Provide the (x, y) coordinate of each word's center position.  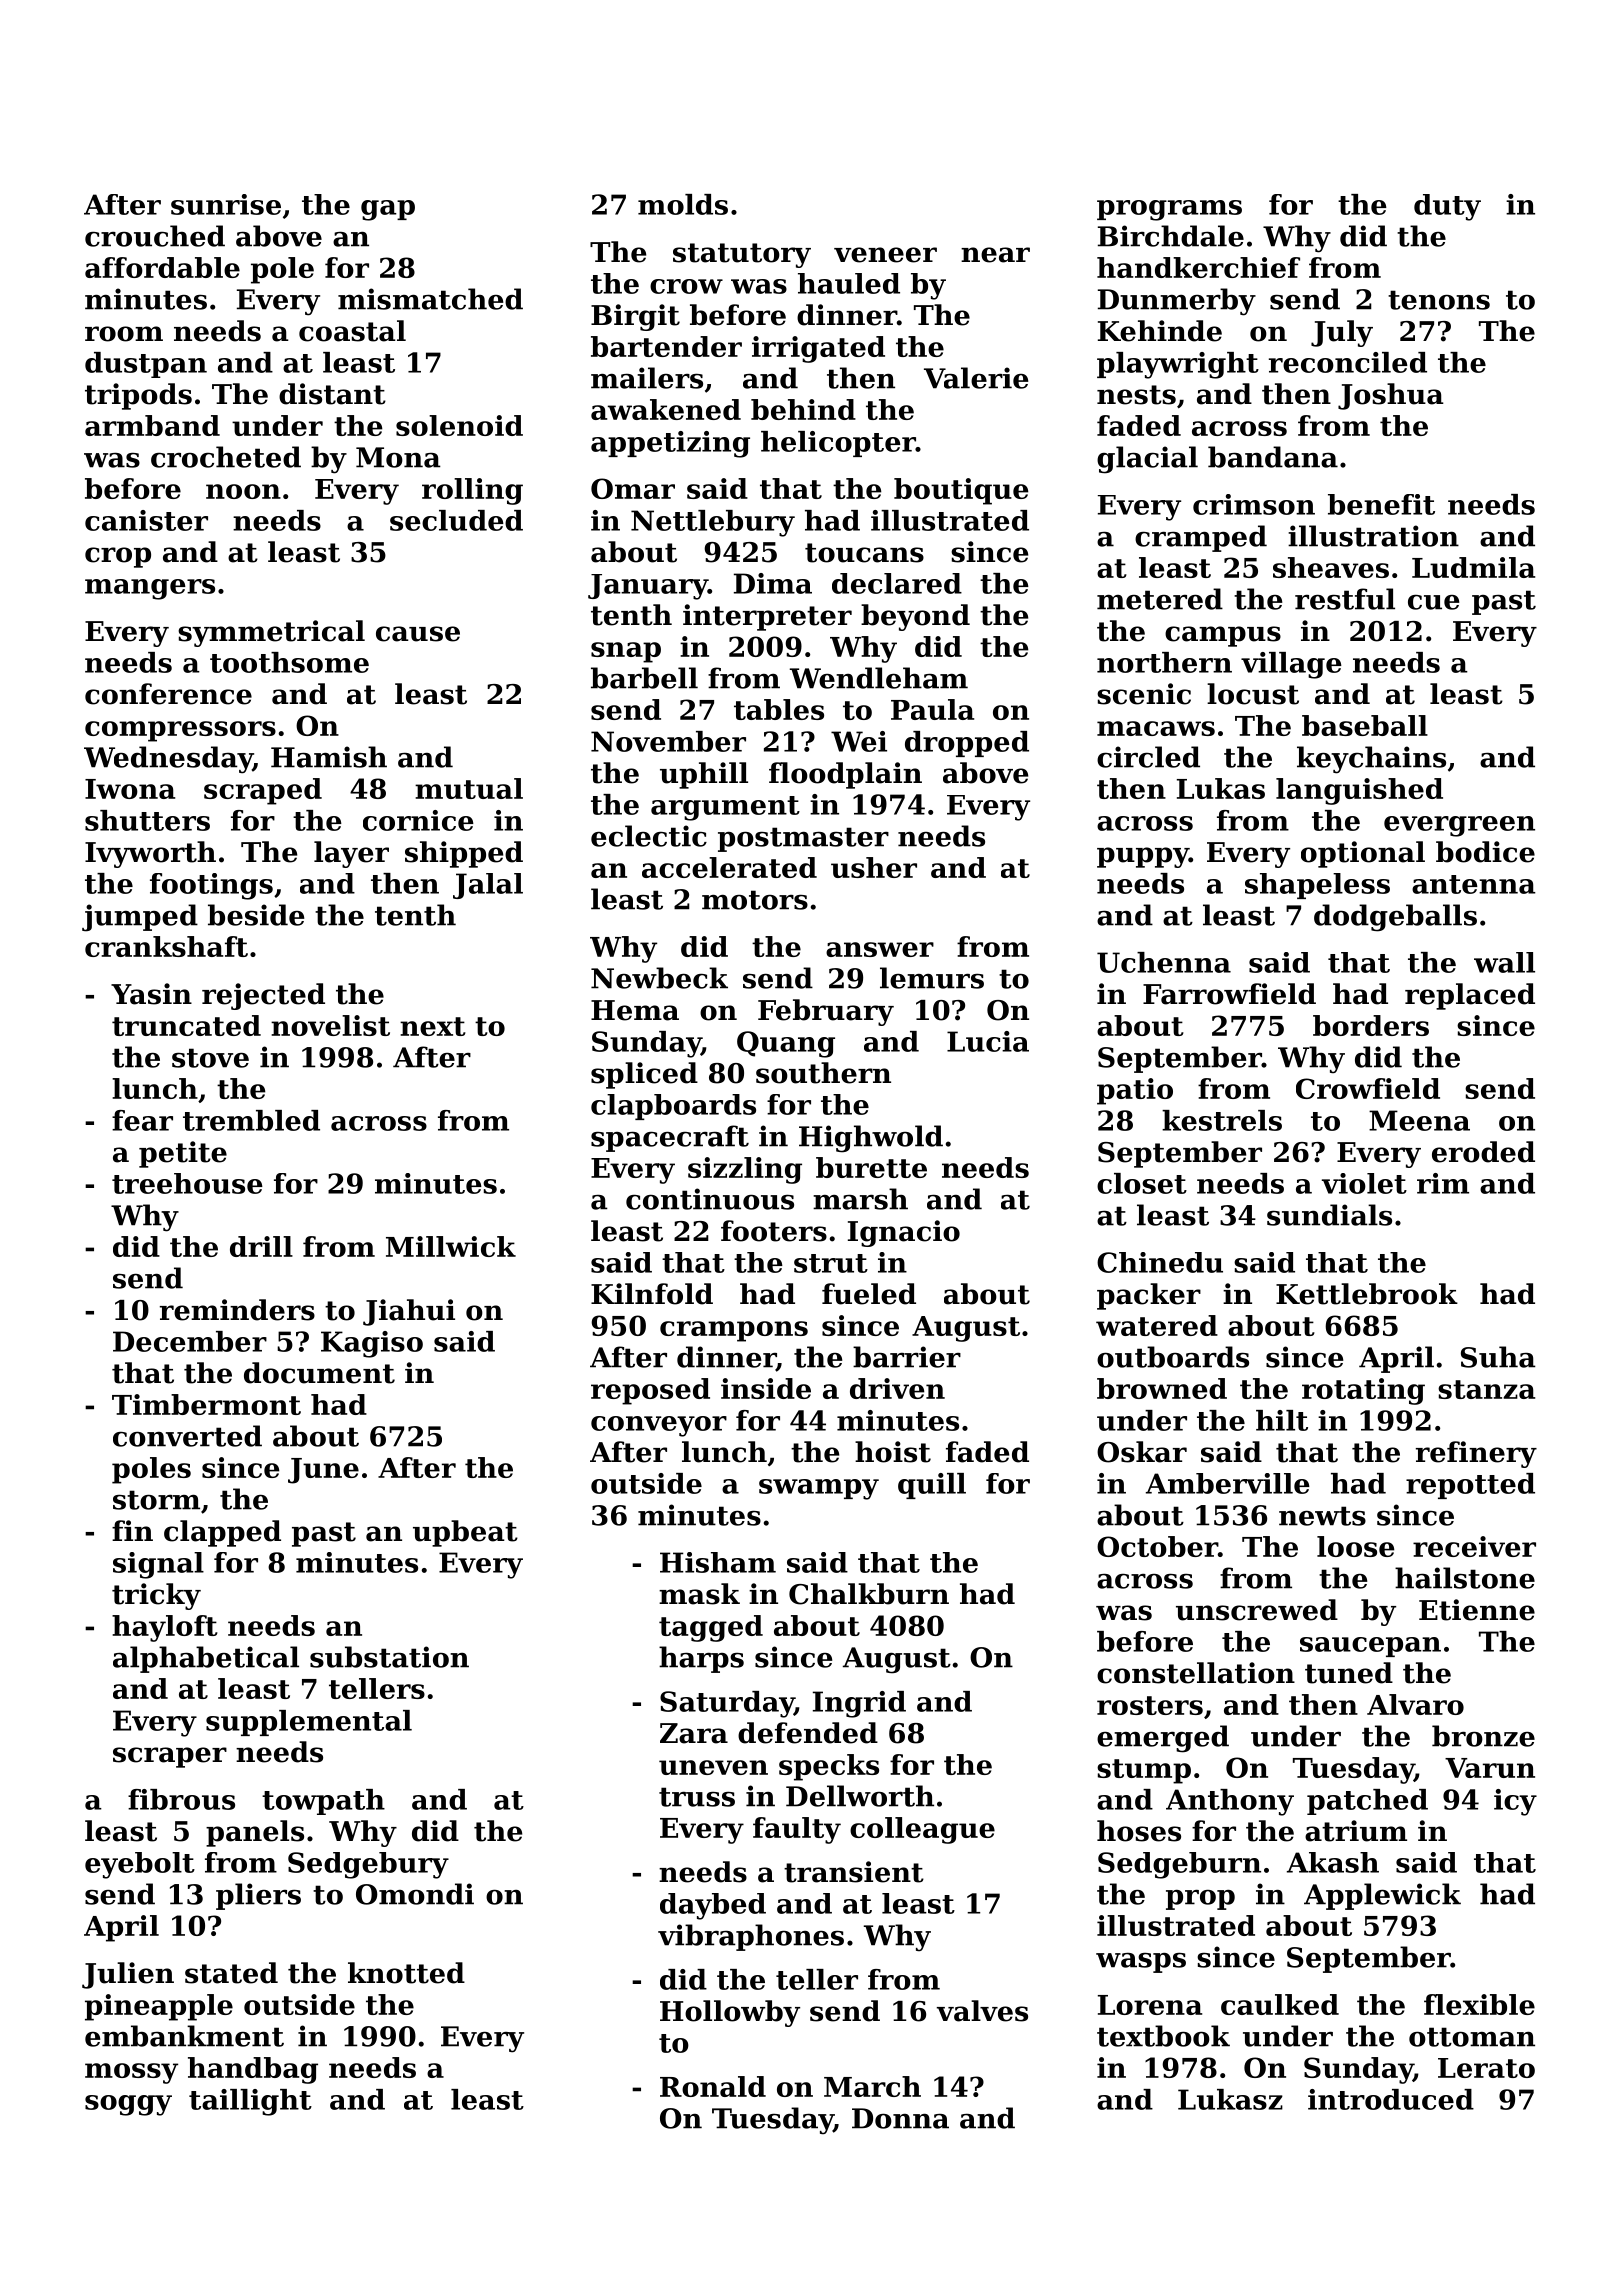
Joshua (1391, 396)
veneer (885, 255)
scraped (263, 791)
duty (1447, 207)
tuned (1349, 1673)
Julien (128, 1975)
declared (897, 583)
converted (187, 1436)
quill (932, 1486)
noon (243, 491)
